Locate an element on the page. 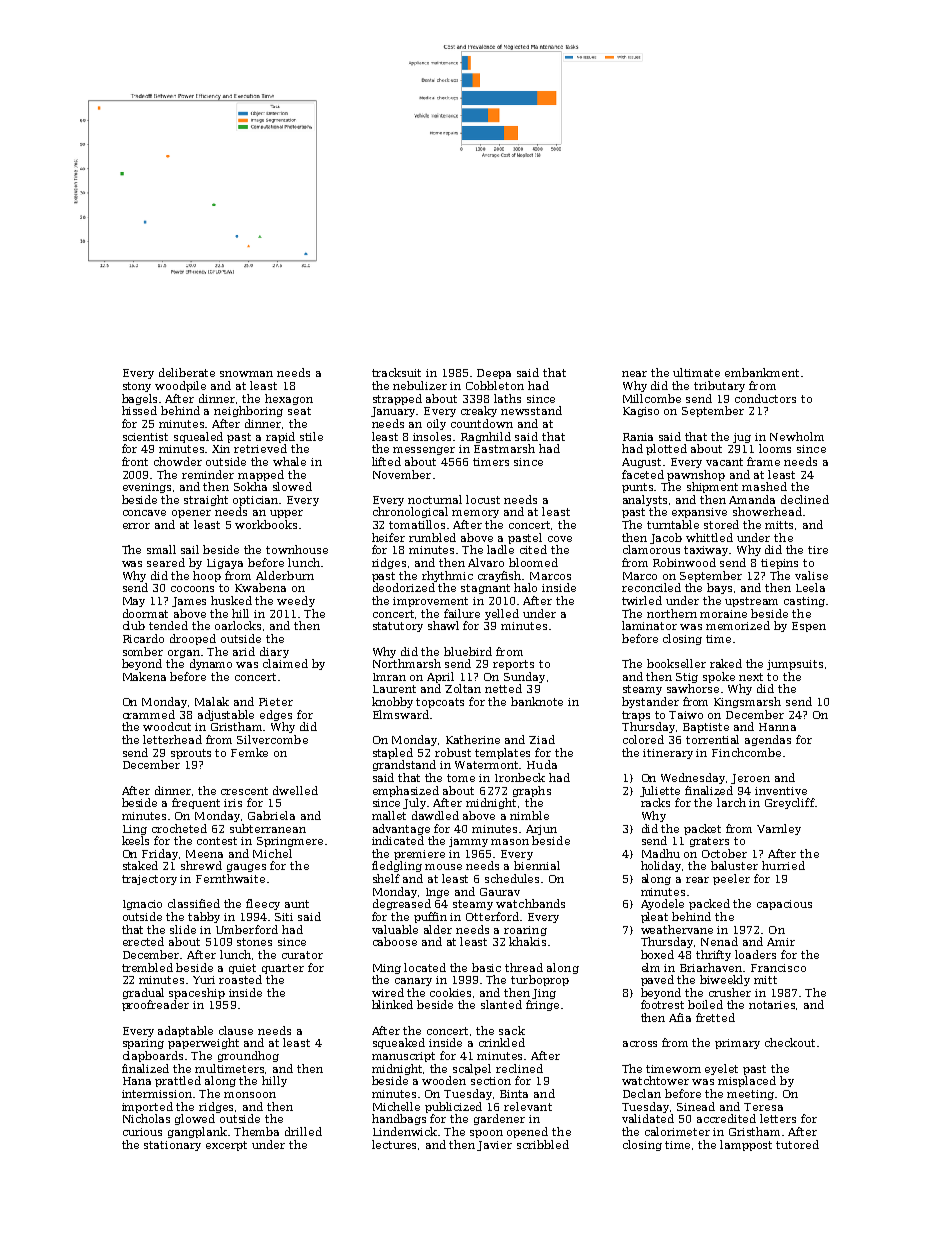 This image has width=952, height=1233. Eastmarsh is located at coordinates (504, 448).
